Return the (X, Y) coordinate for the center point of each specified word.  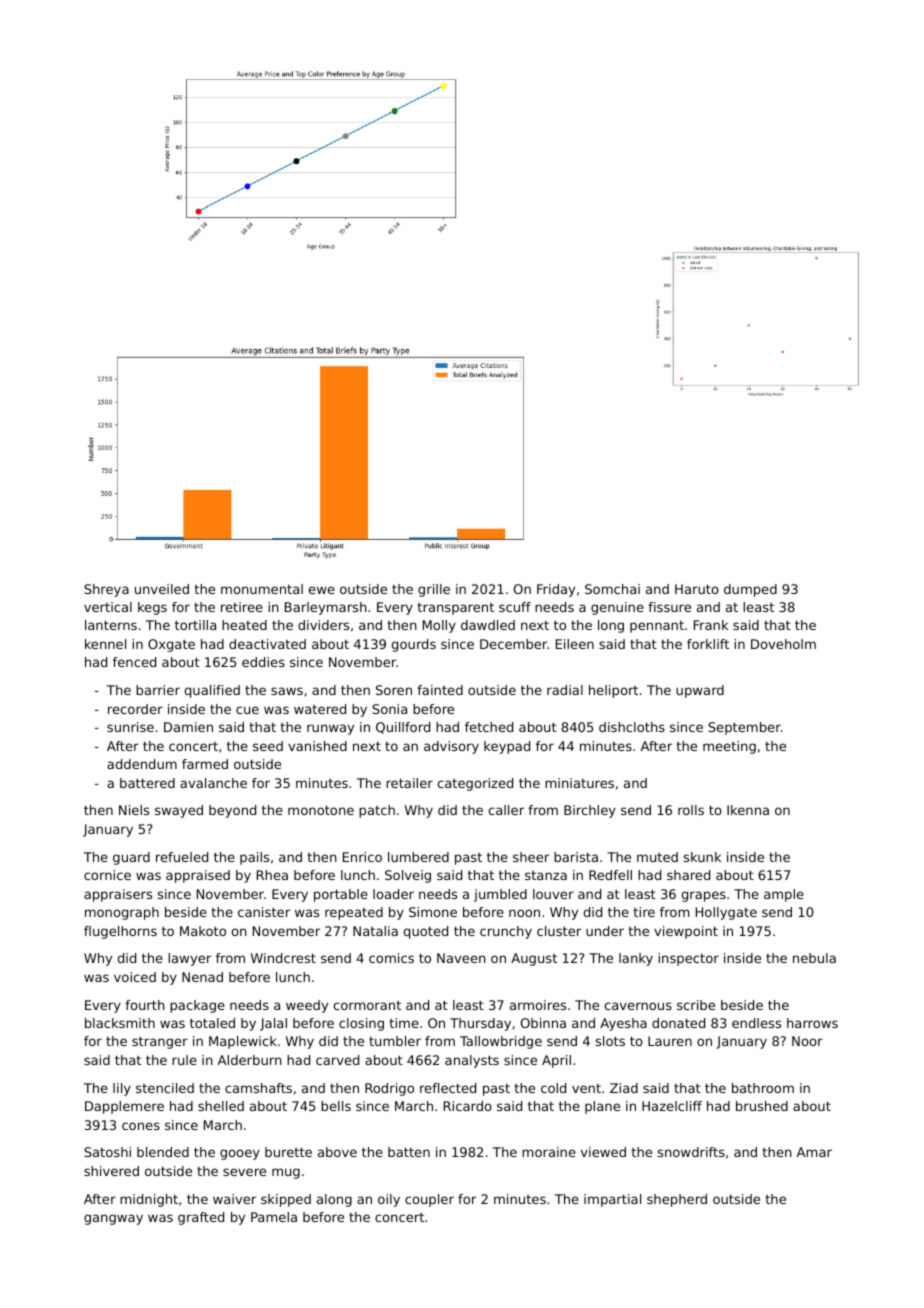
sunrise (130, 727)
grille (434, 590)
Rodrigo (389, 1089)
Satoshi (107, 1152)
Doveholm (783, 644)
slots (610, 1041)
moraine (549, 1152)
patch (377, 811)
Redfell (610, 875)
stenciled (165, 1088)
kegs (152, 608)
